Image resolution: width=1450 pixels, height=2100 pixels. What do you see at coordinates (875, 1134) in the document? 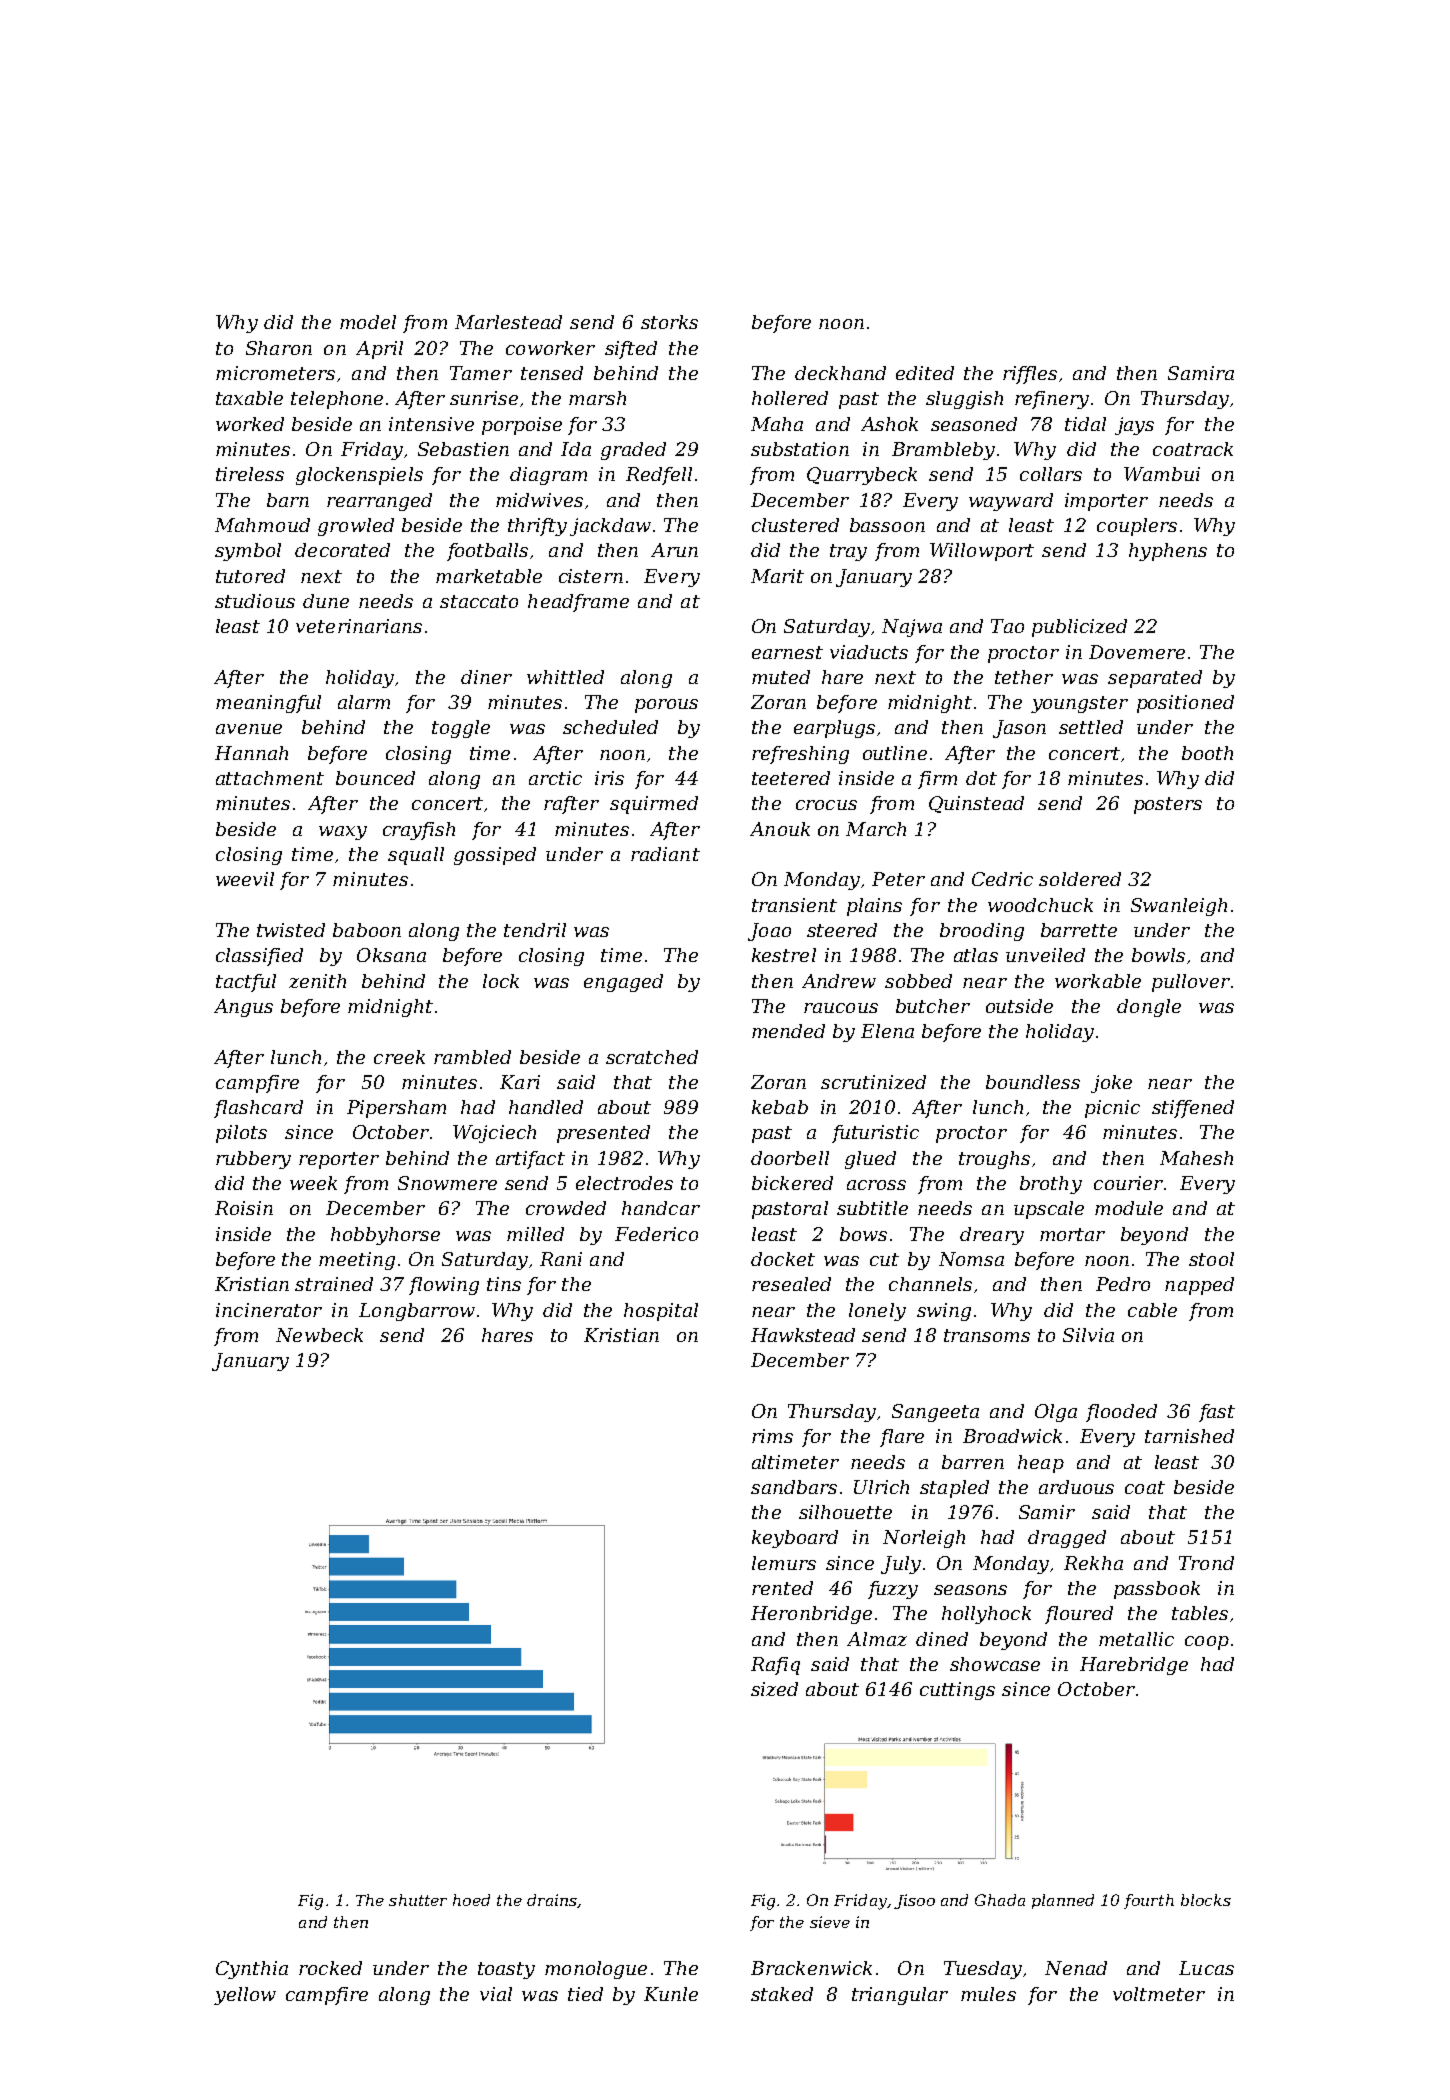
I see `futuristic` at bounding box center [875, 1134].
